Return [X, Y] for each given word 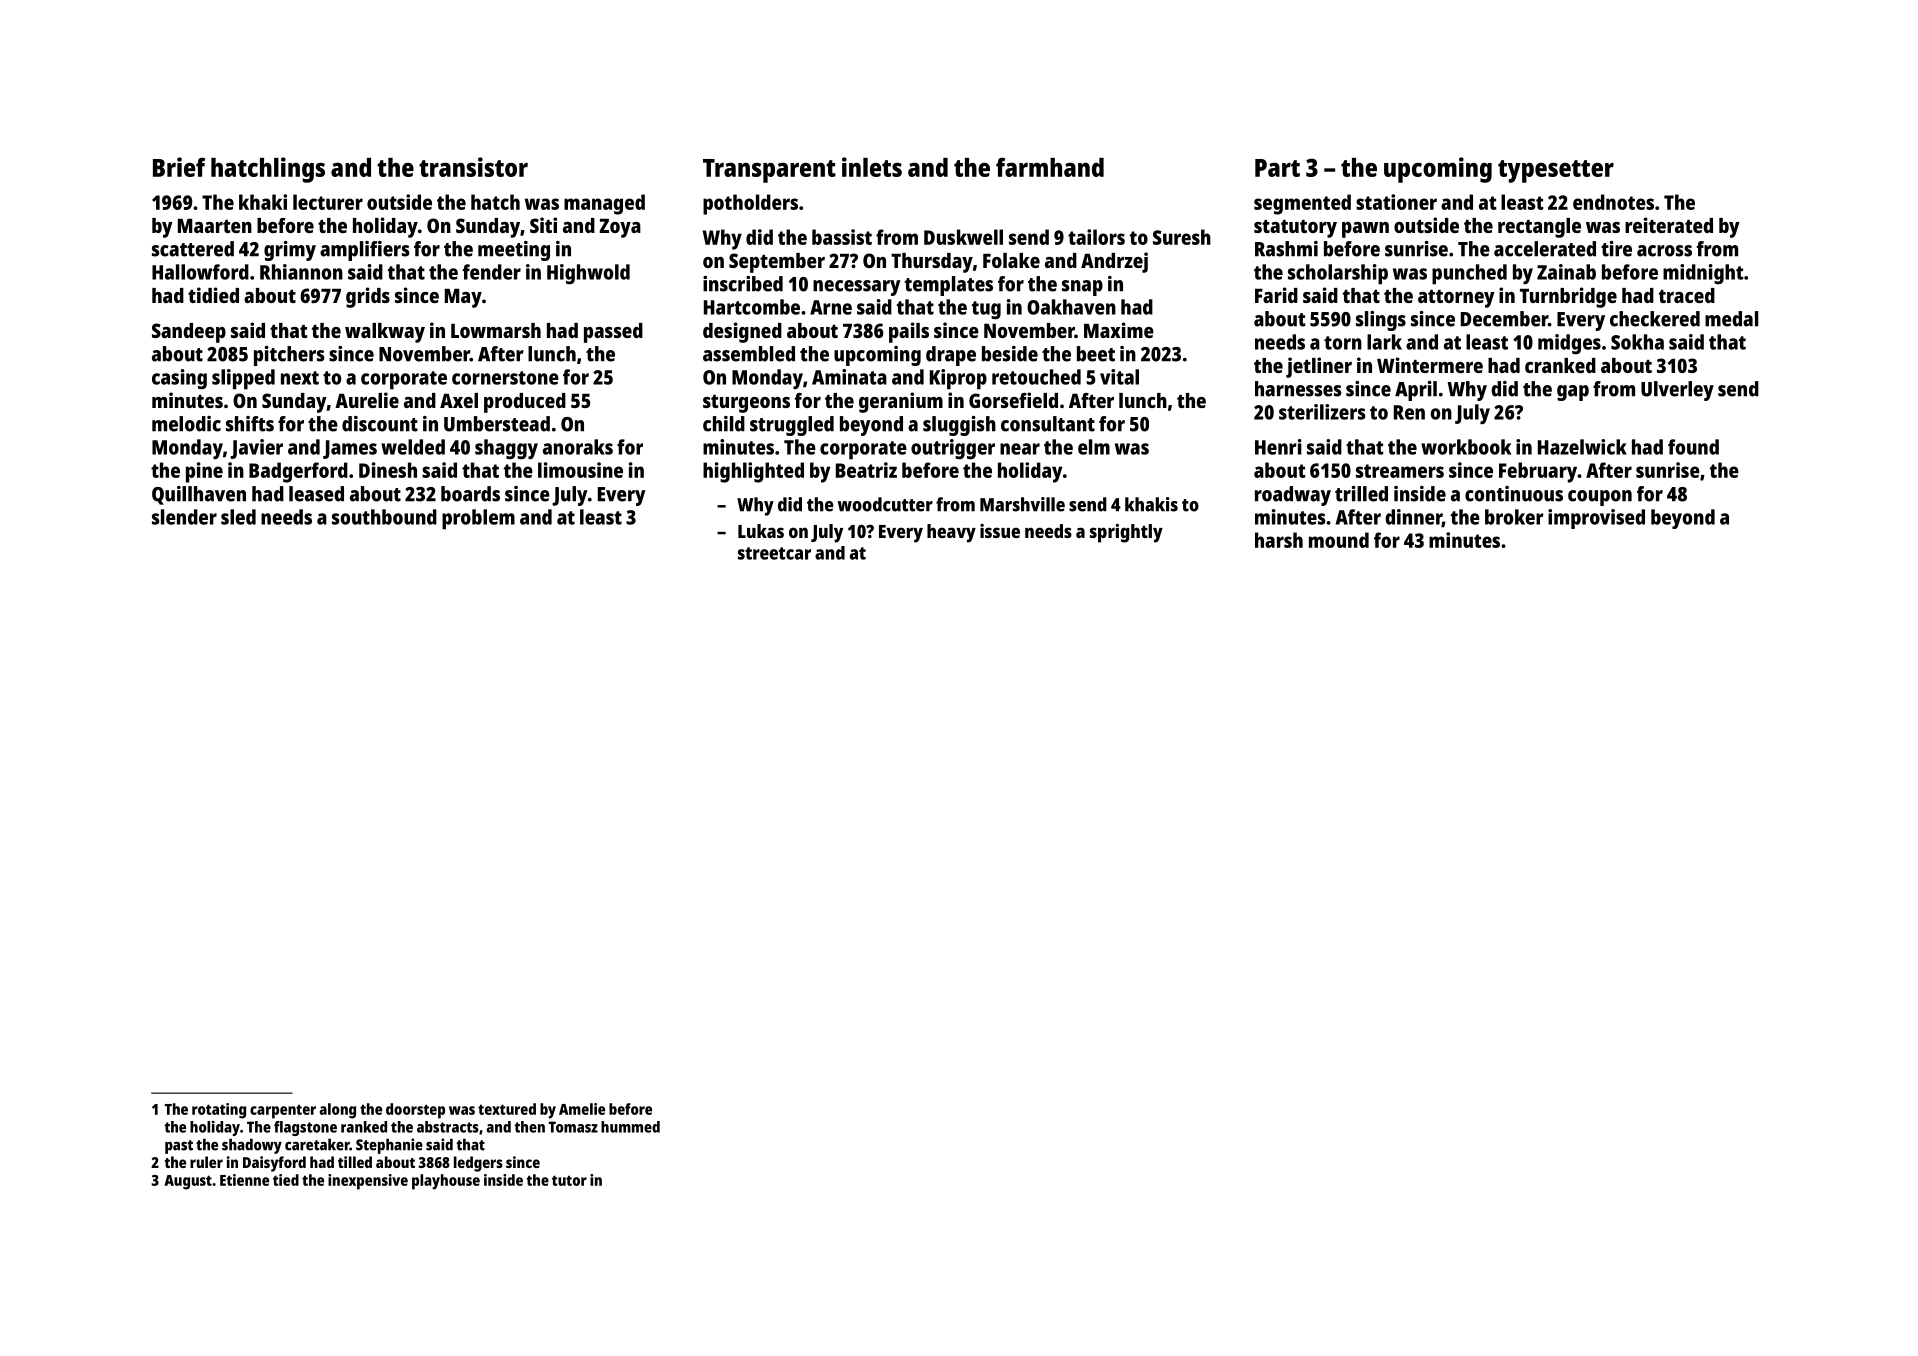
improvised [1596, 519]
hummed [630, 1127]
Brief [179, 167]
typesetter [1556, 171]
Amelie [582, 1109]
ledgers [478, 1164]
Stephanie [389, 1146]
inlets [872, 167]
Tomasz [573, 1127]
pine [204, 472]
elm [1094, 447]
